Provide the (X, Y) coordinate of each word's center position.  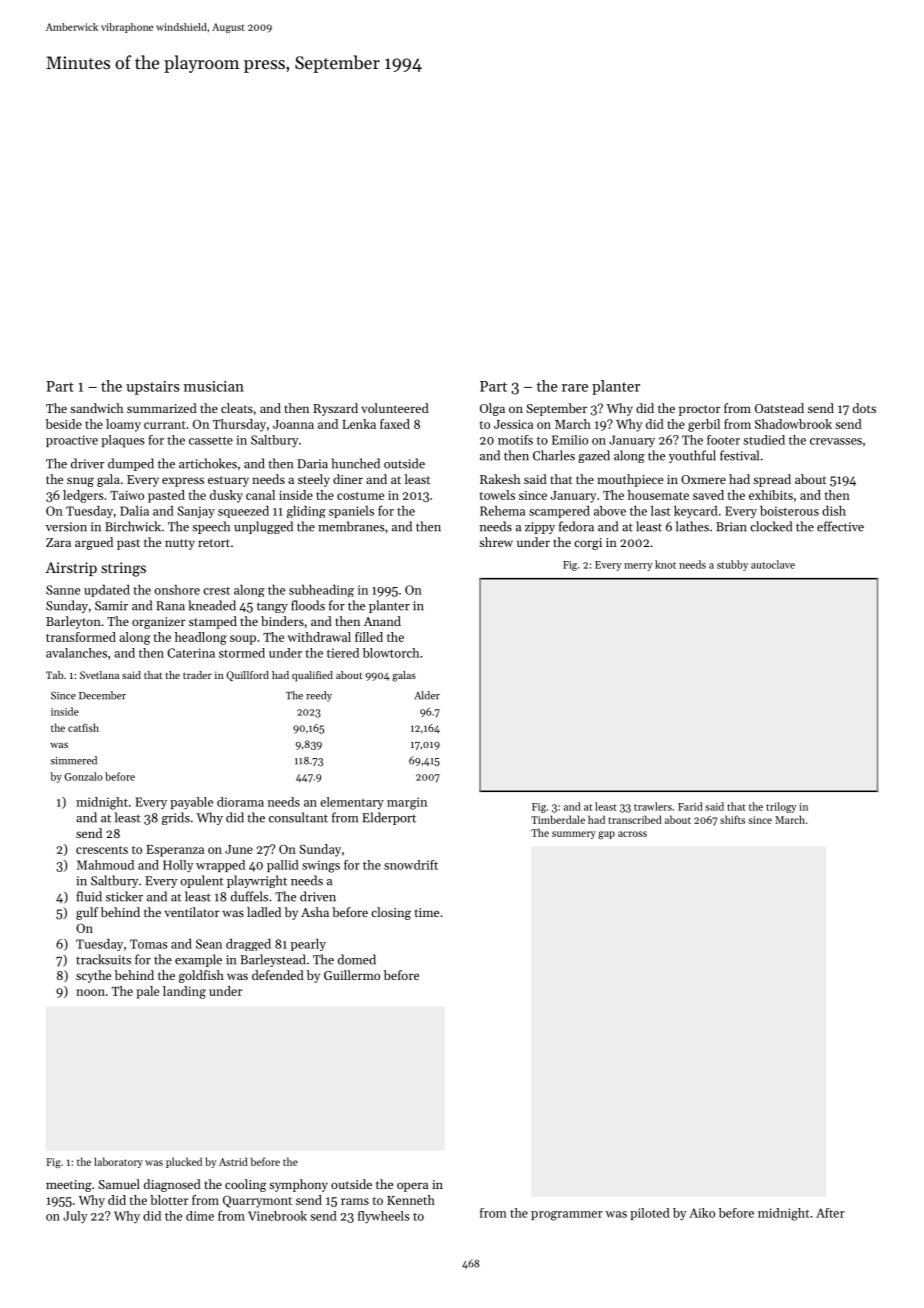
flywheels (384, 1217)
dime (200, 1216)
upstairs (152, 388)
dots (864, 408)
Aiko (702, 1213)
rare (575, 388)
